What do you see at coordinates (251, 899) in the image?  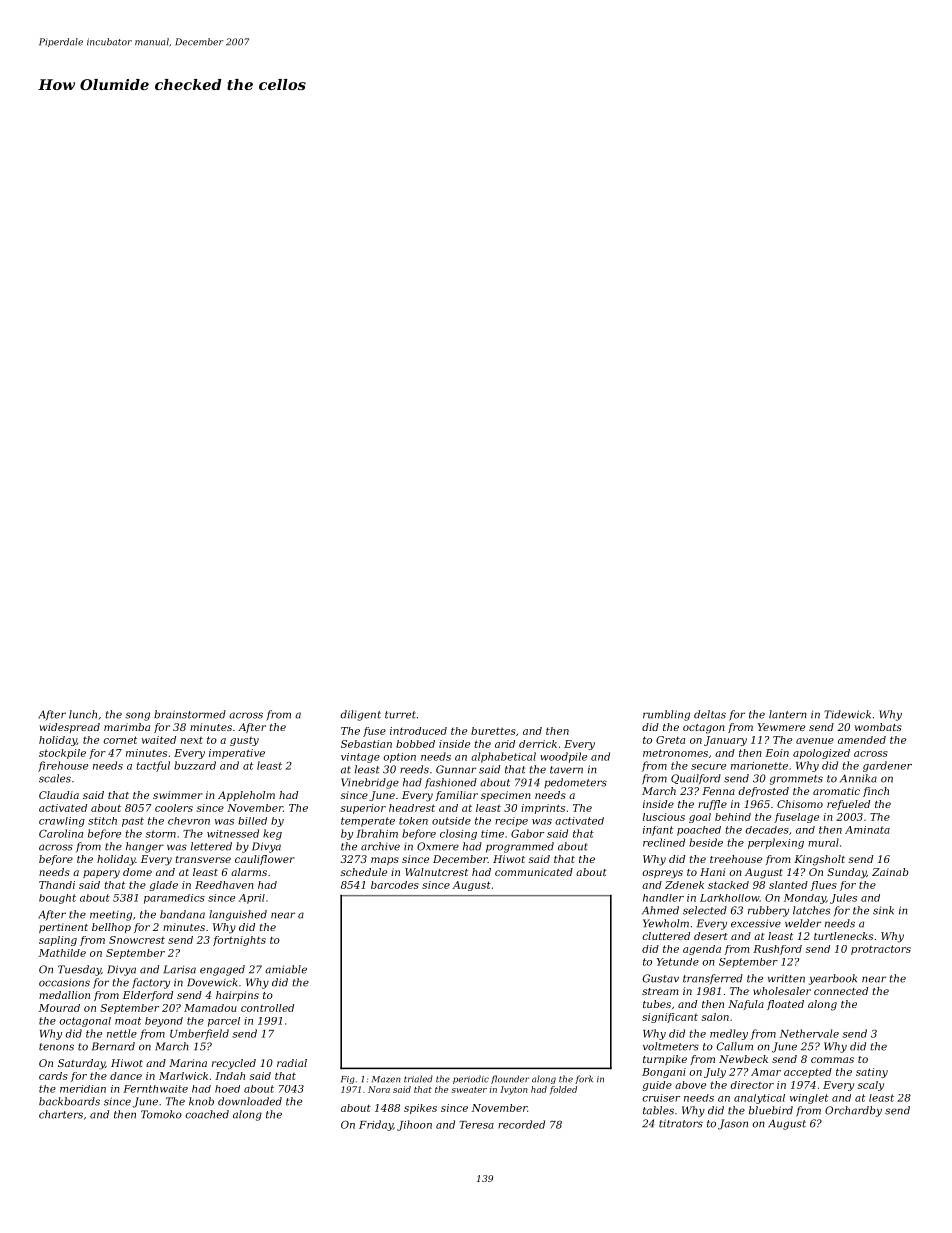 I see `April` at bounding box center [251, 899].
